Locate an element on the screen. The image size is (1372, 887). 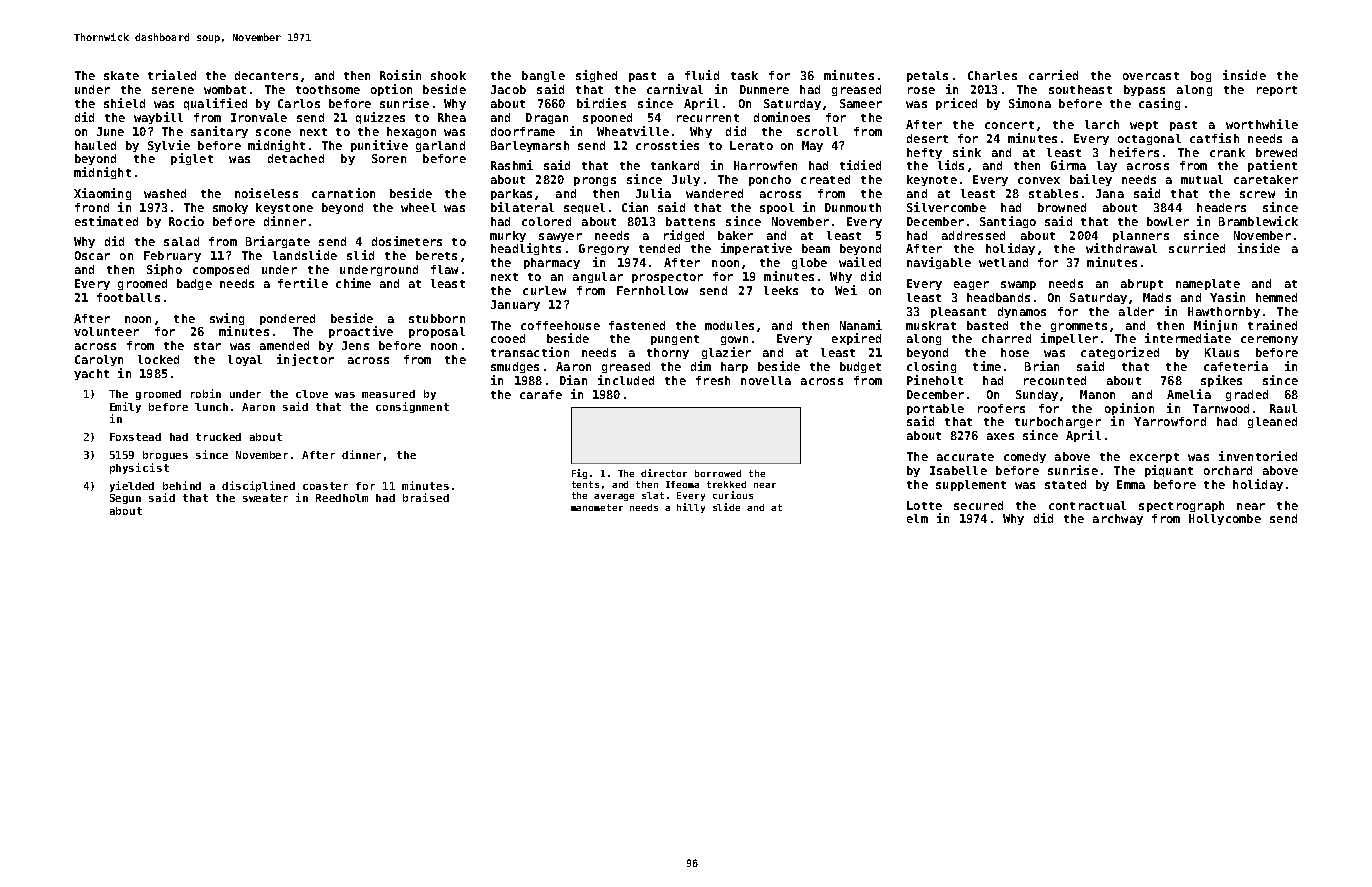
glazier is located at coordinates (726, 353).
